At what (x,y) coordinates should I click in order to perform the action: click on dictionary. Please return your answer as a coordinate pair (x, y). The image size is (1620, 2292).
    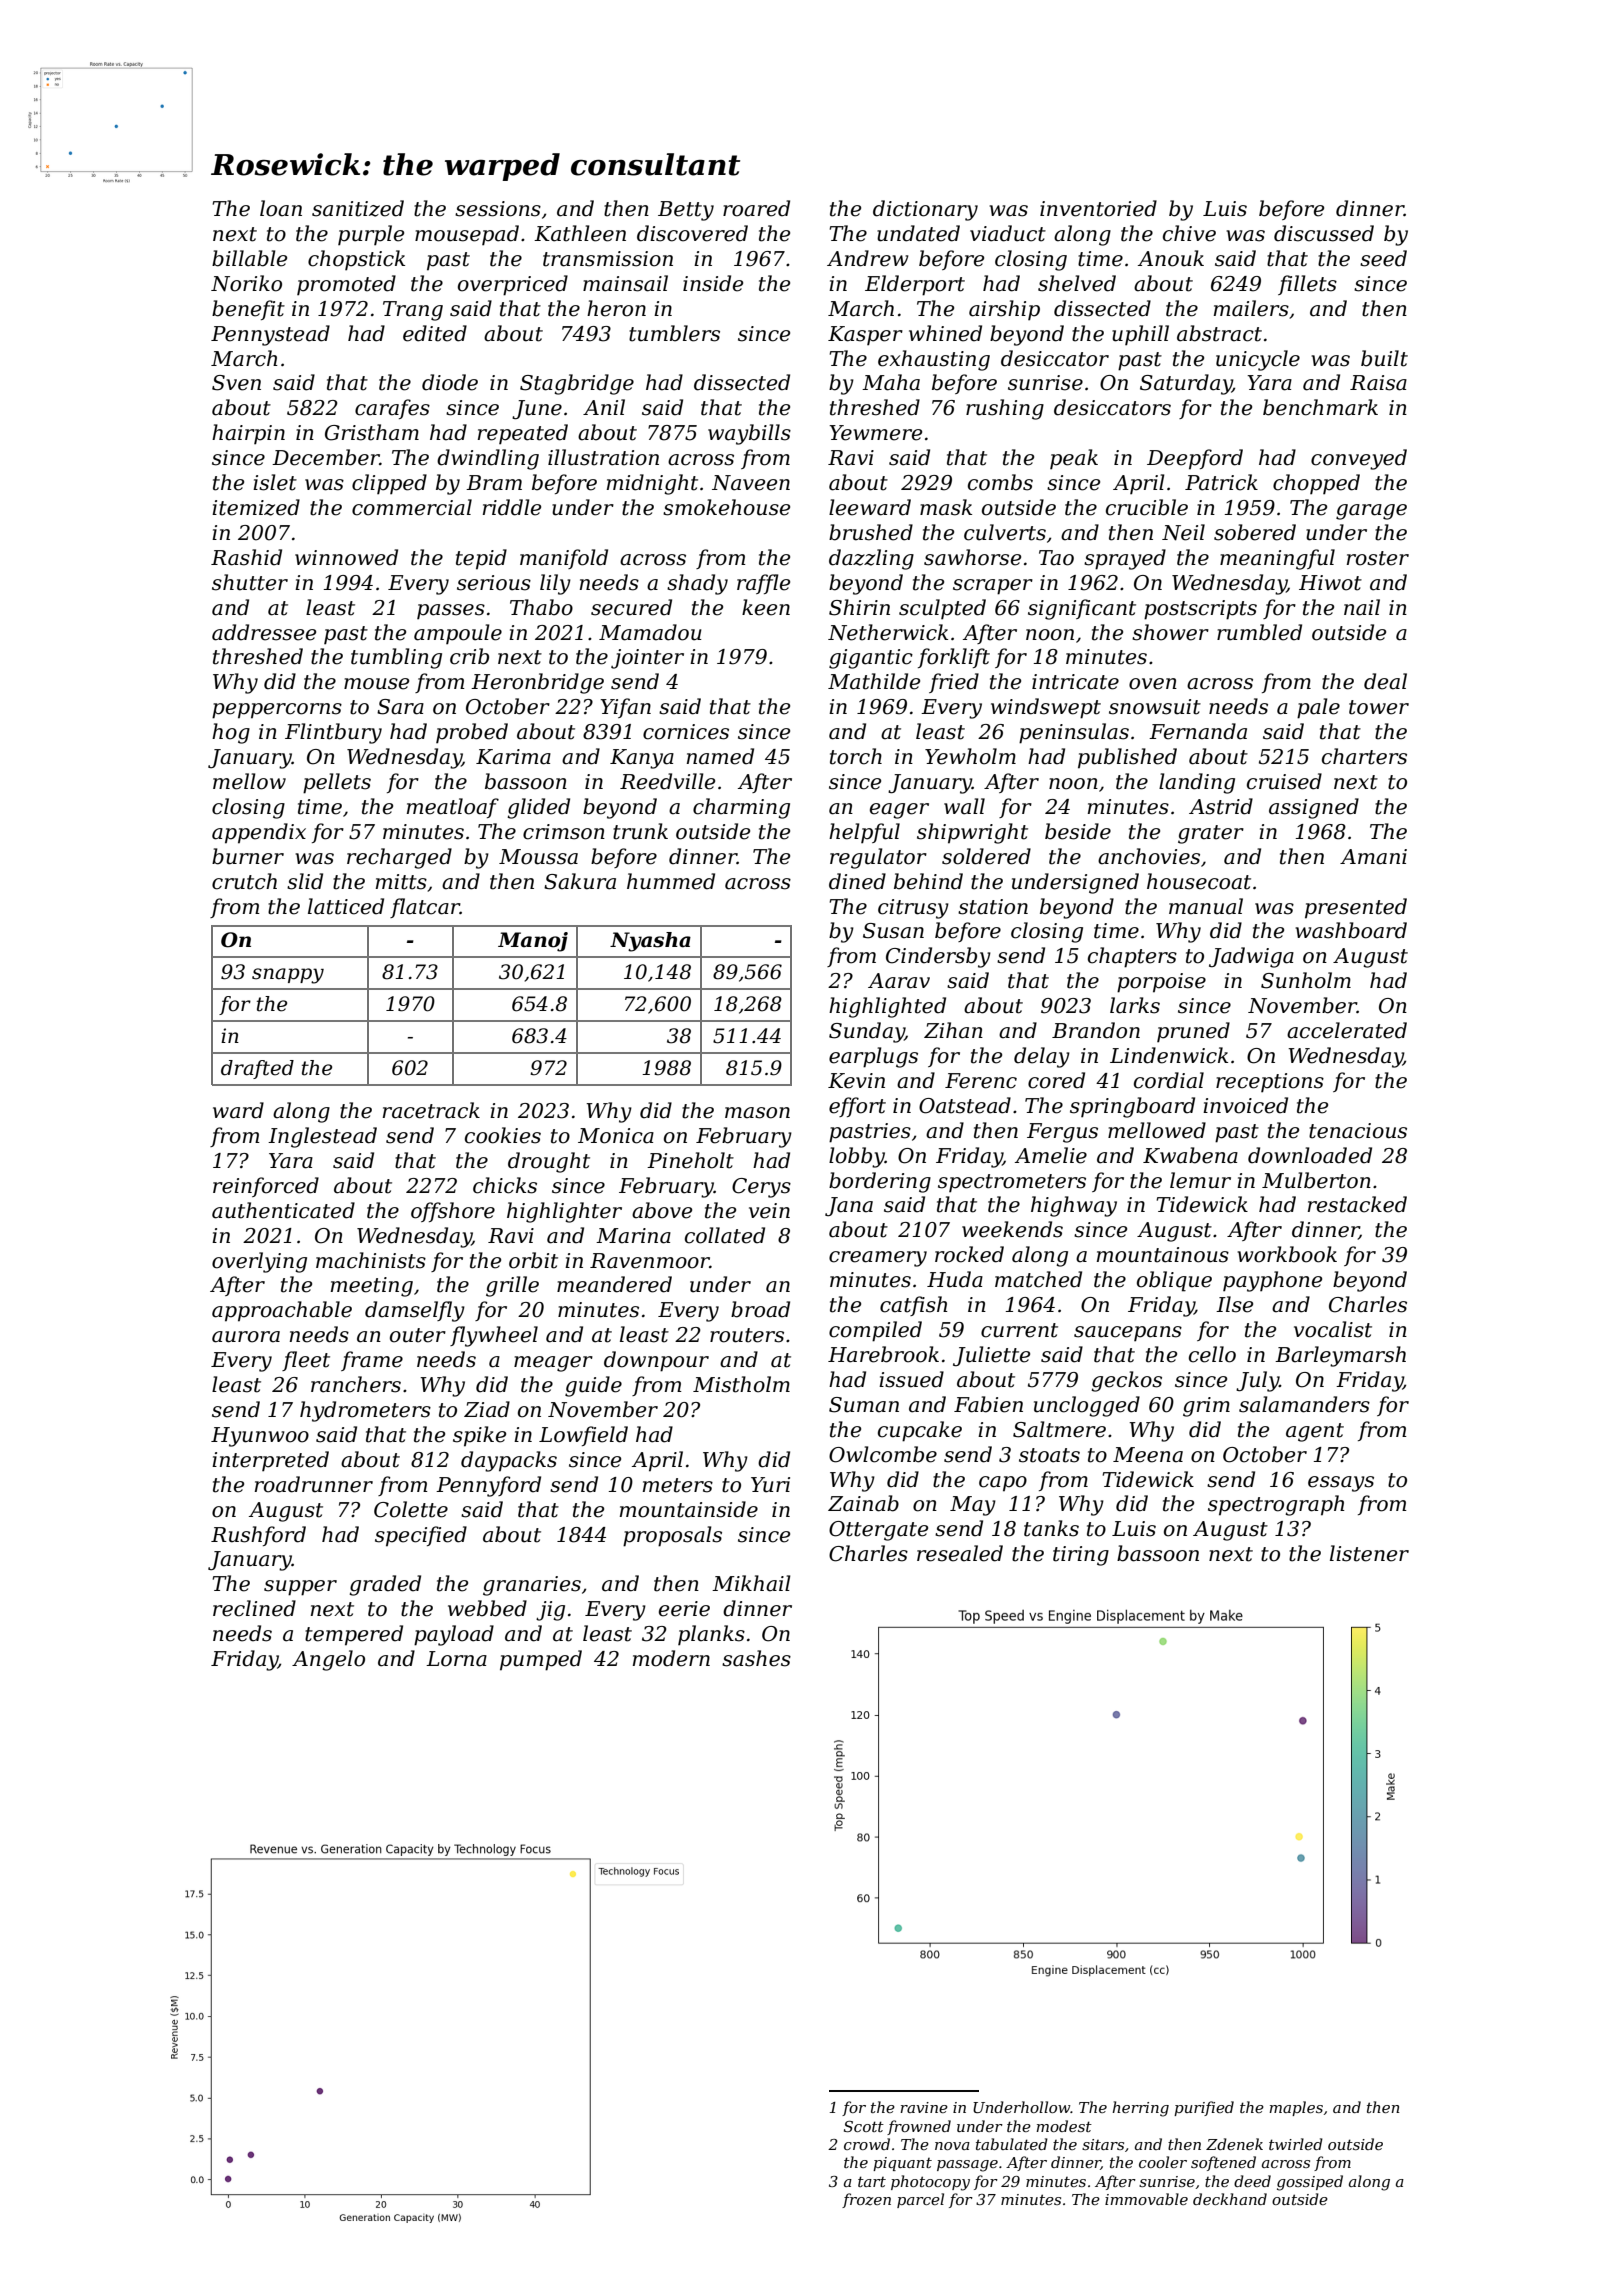
    Looking at the image, I should click on (925, 210).
